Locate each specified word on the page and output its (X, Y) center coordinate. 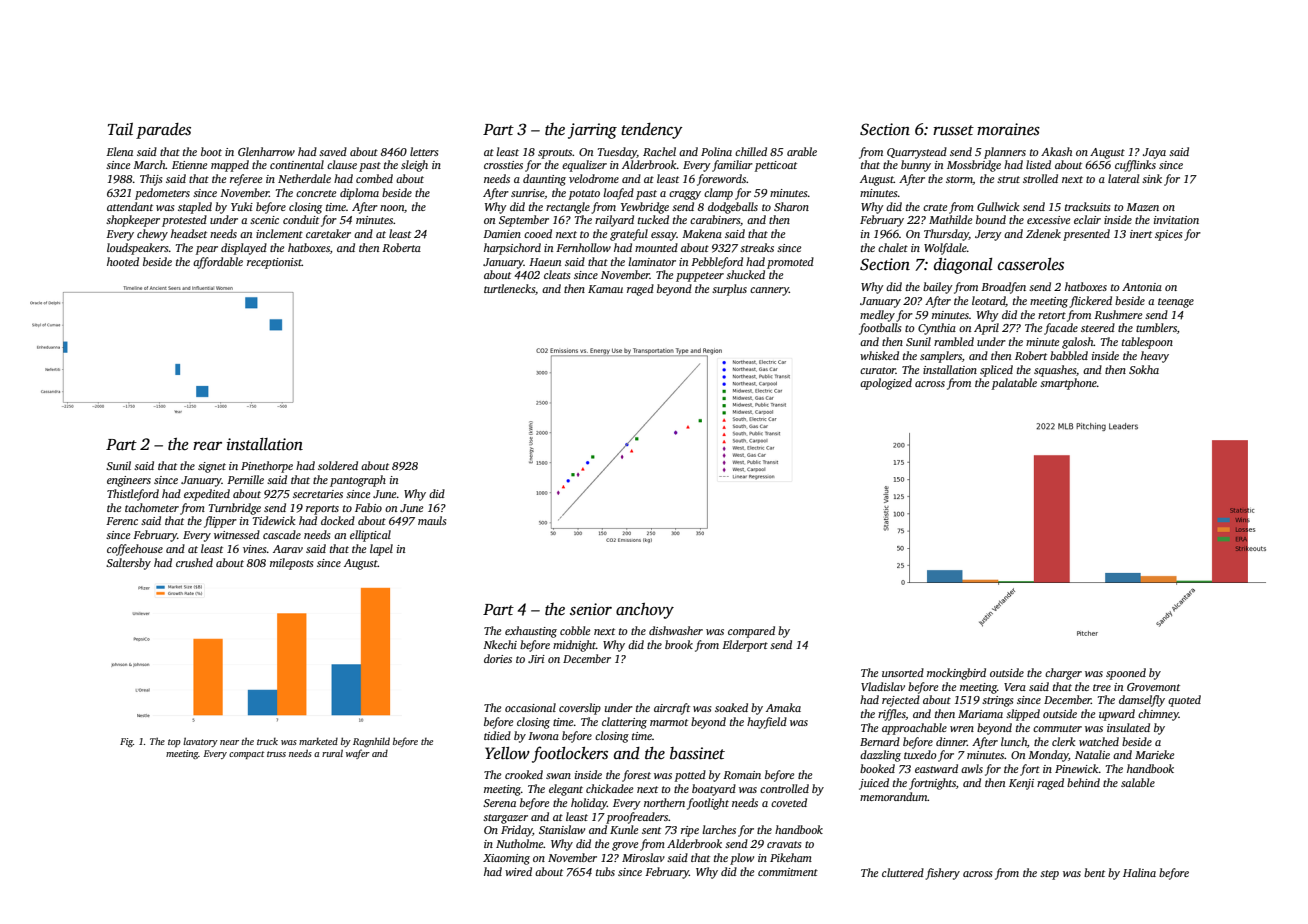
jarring (592, 131)
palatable (1014, 384)
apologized (886, 384)
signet (212, 467)
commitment (788, 872)
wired (518, 871)
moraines (1008, 129)
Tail (120, 129)
